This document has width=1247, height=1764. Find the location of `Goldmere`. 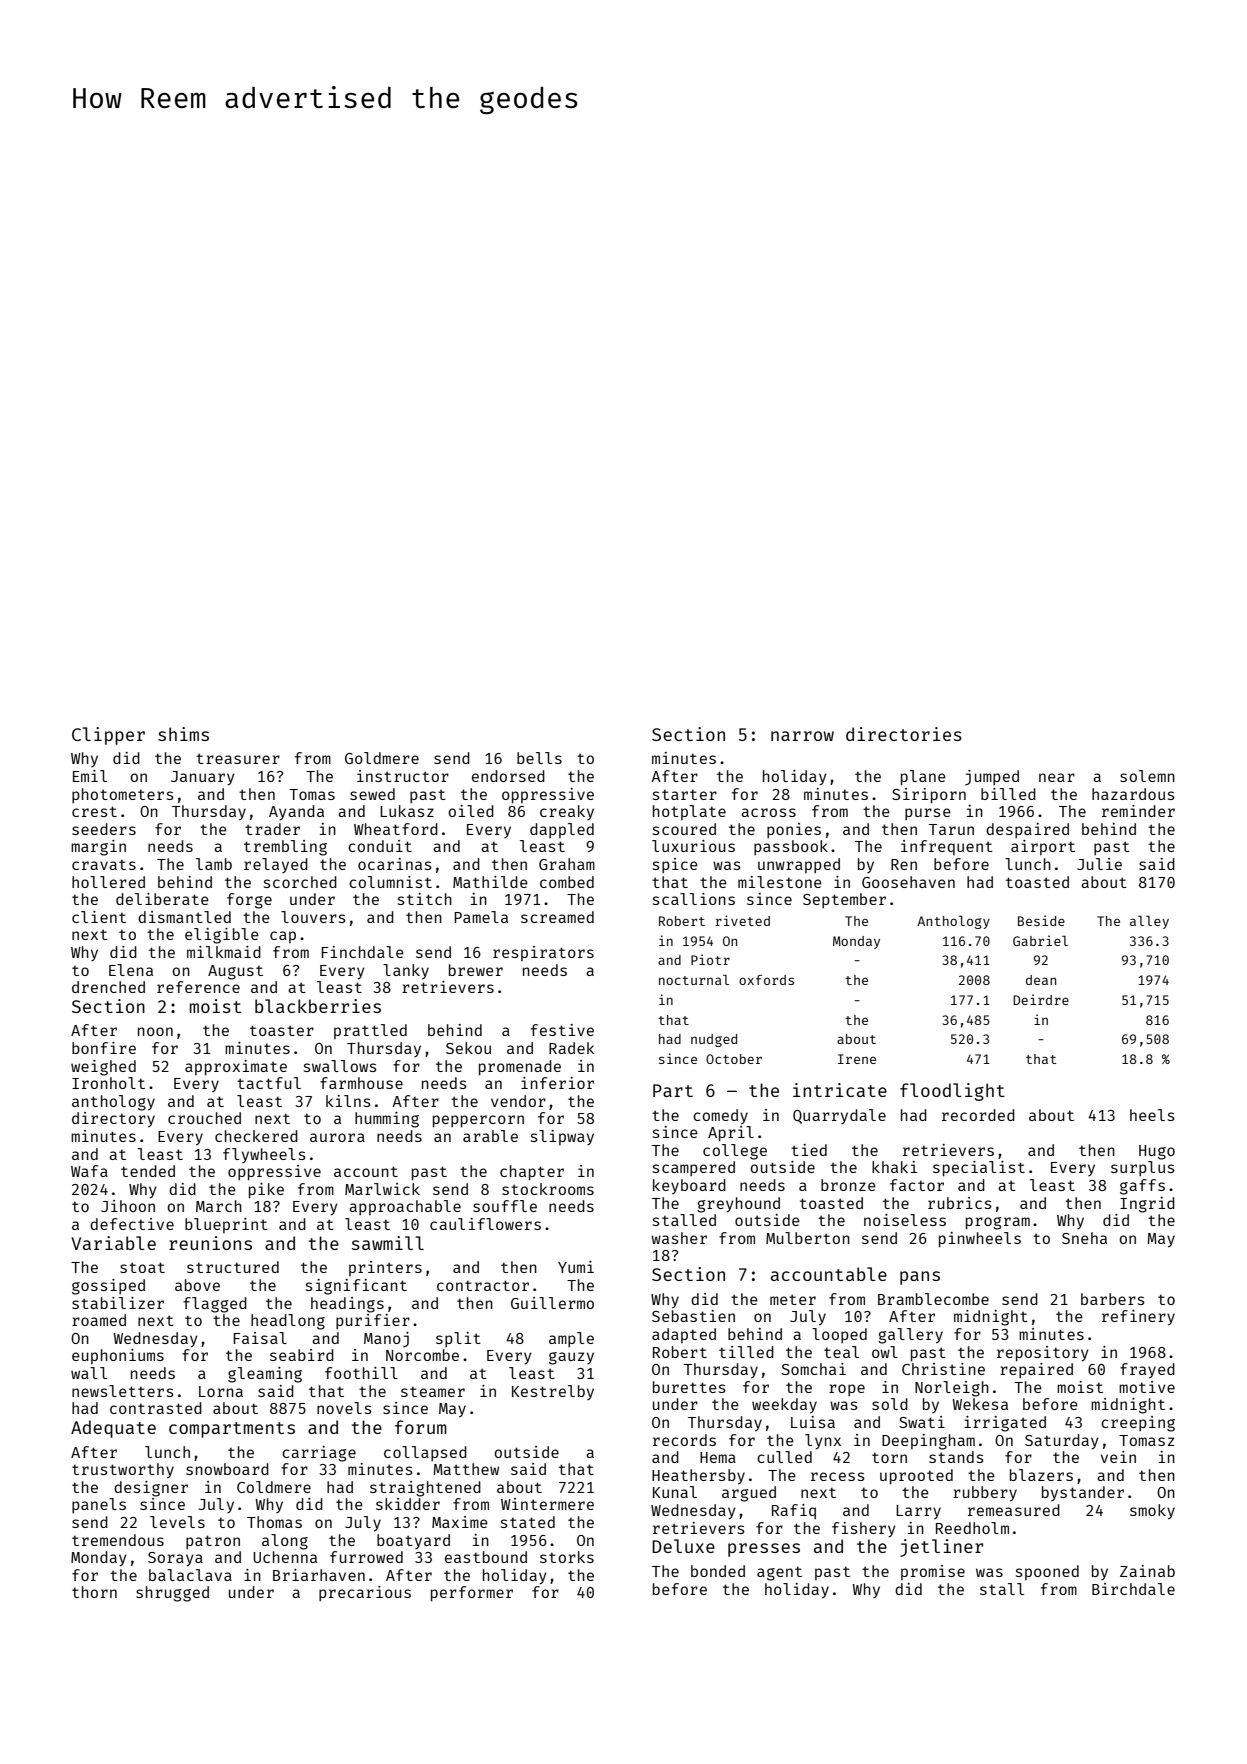

Goldmere is located at coordinates (382, 758).
